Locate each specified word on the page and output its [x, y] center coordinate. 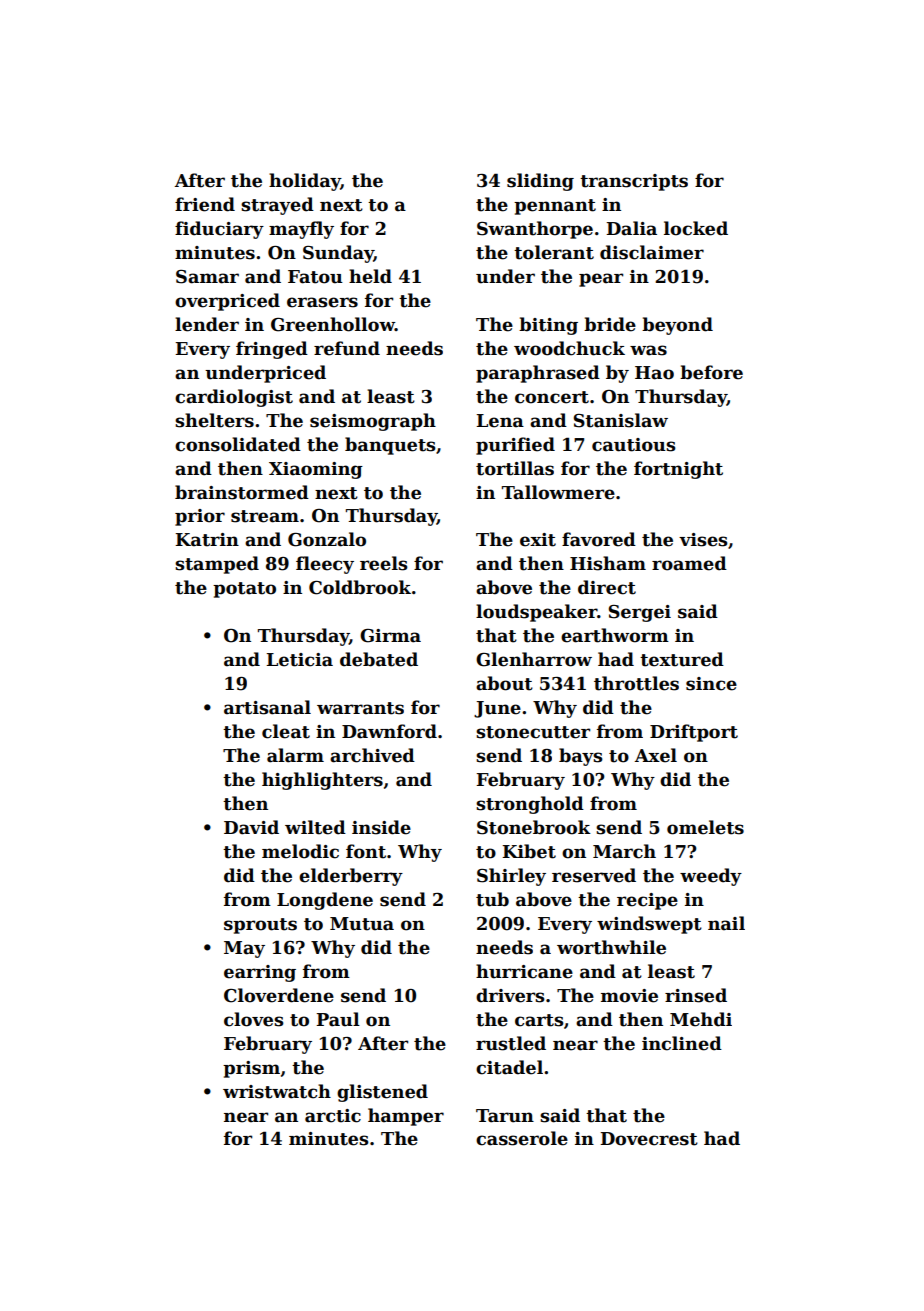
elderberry [351, 877]
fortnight [678, 470]
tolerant [554, 252]
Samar [207, 277]
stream [265, 516]
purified [515, 446]
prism [251, 1069]
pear [601, 280]
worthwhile [611, 947]
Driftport [694, 733]
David [251, 827]
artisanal [267, 707]
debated [379, 659]
